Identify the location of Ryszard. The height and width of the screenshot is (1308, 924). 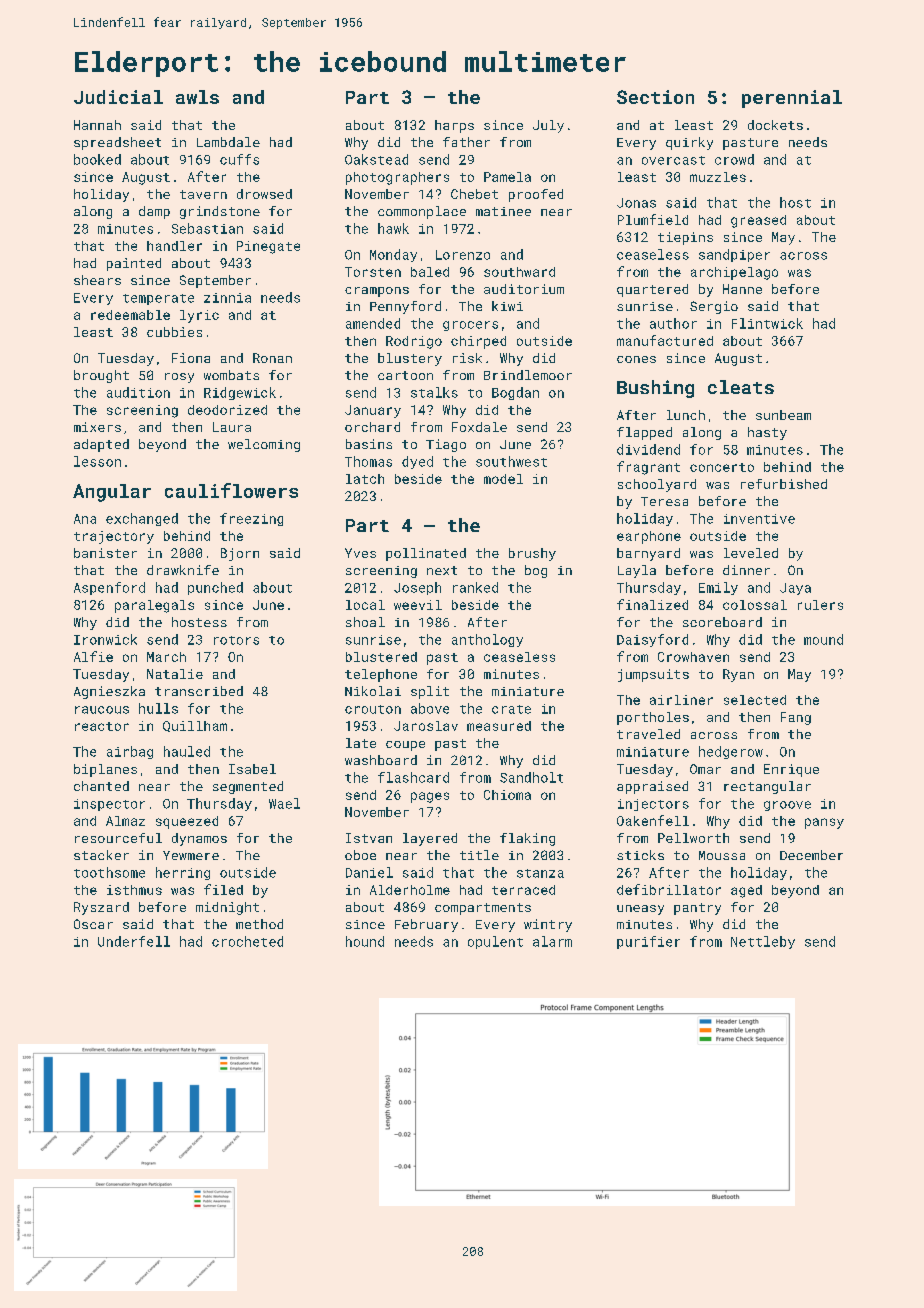
(101, 908).
